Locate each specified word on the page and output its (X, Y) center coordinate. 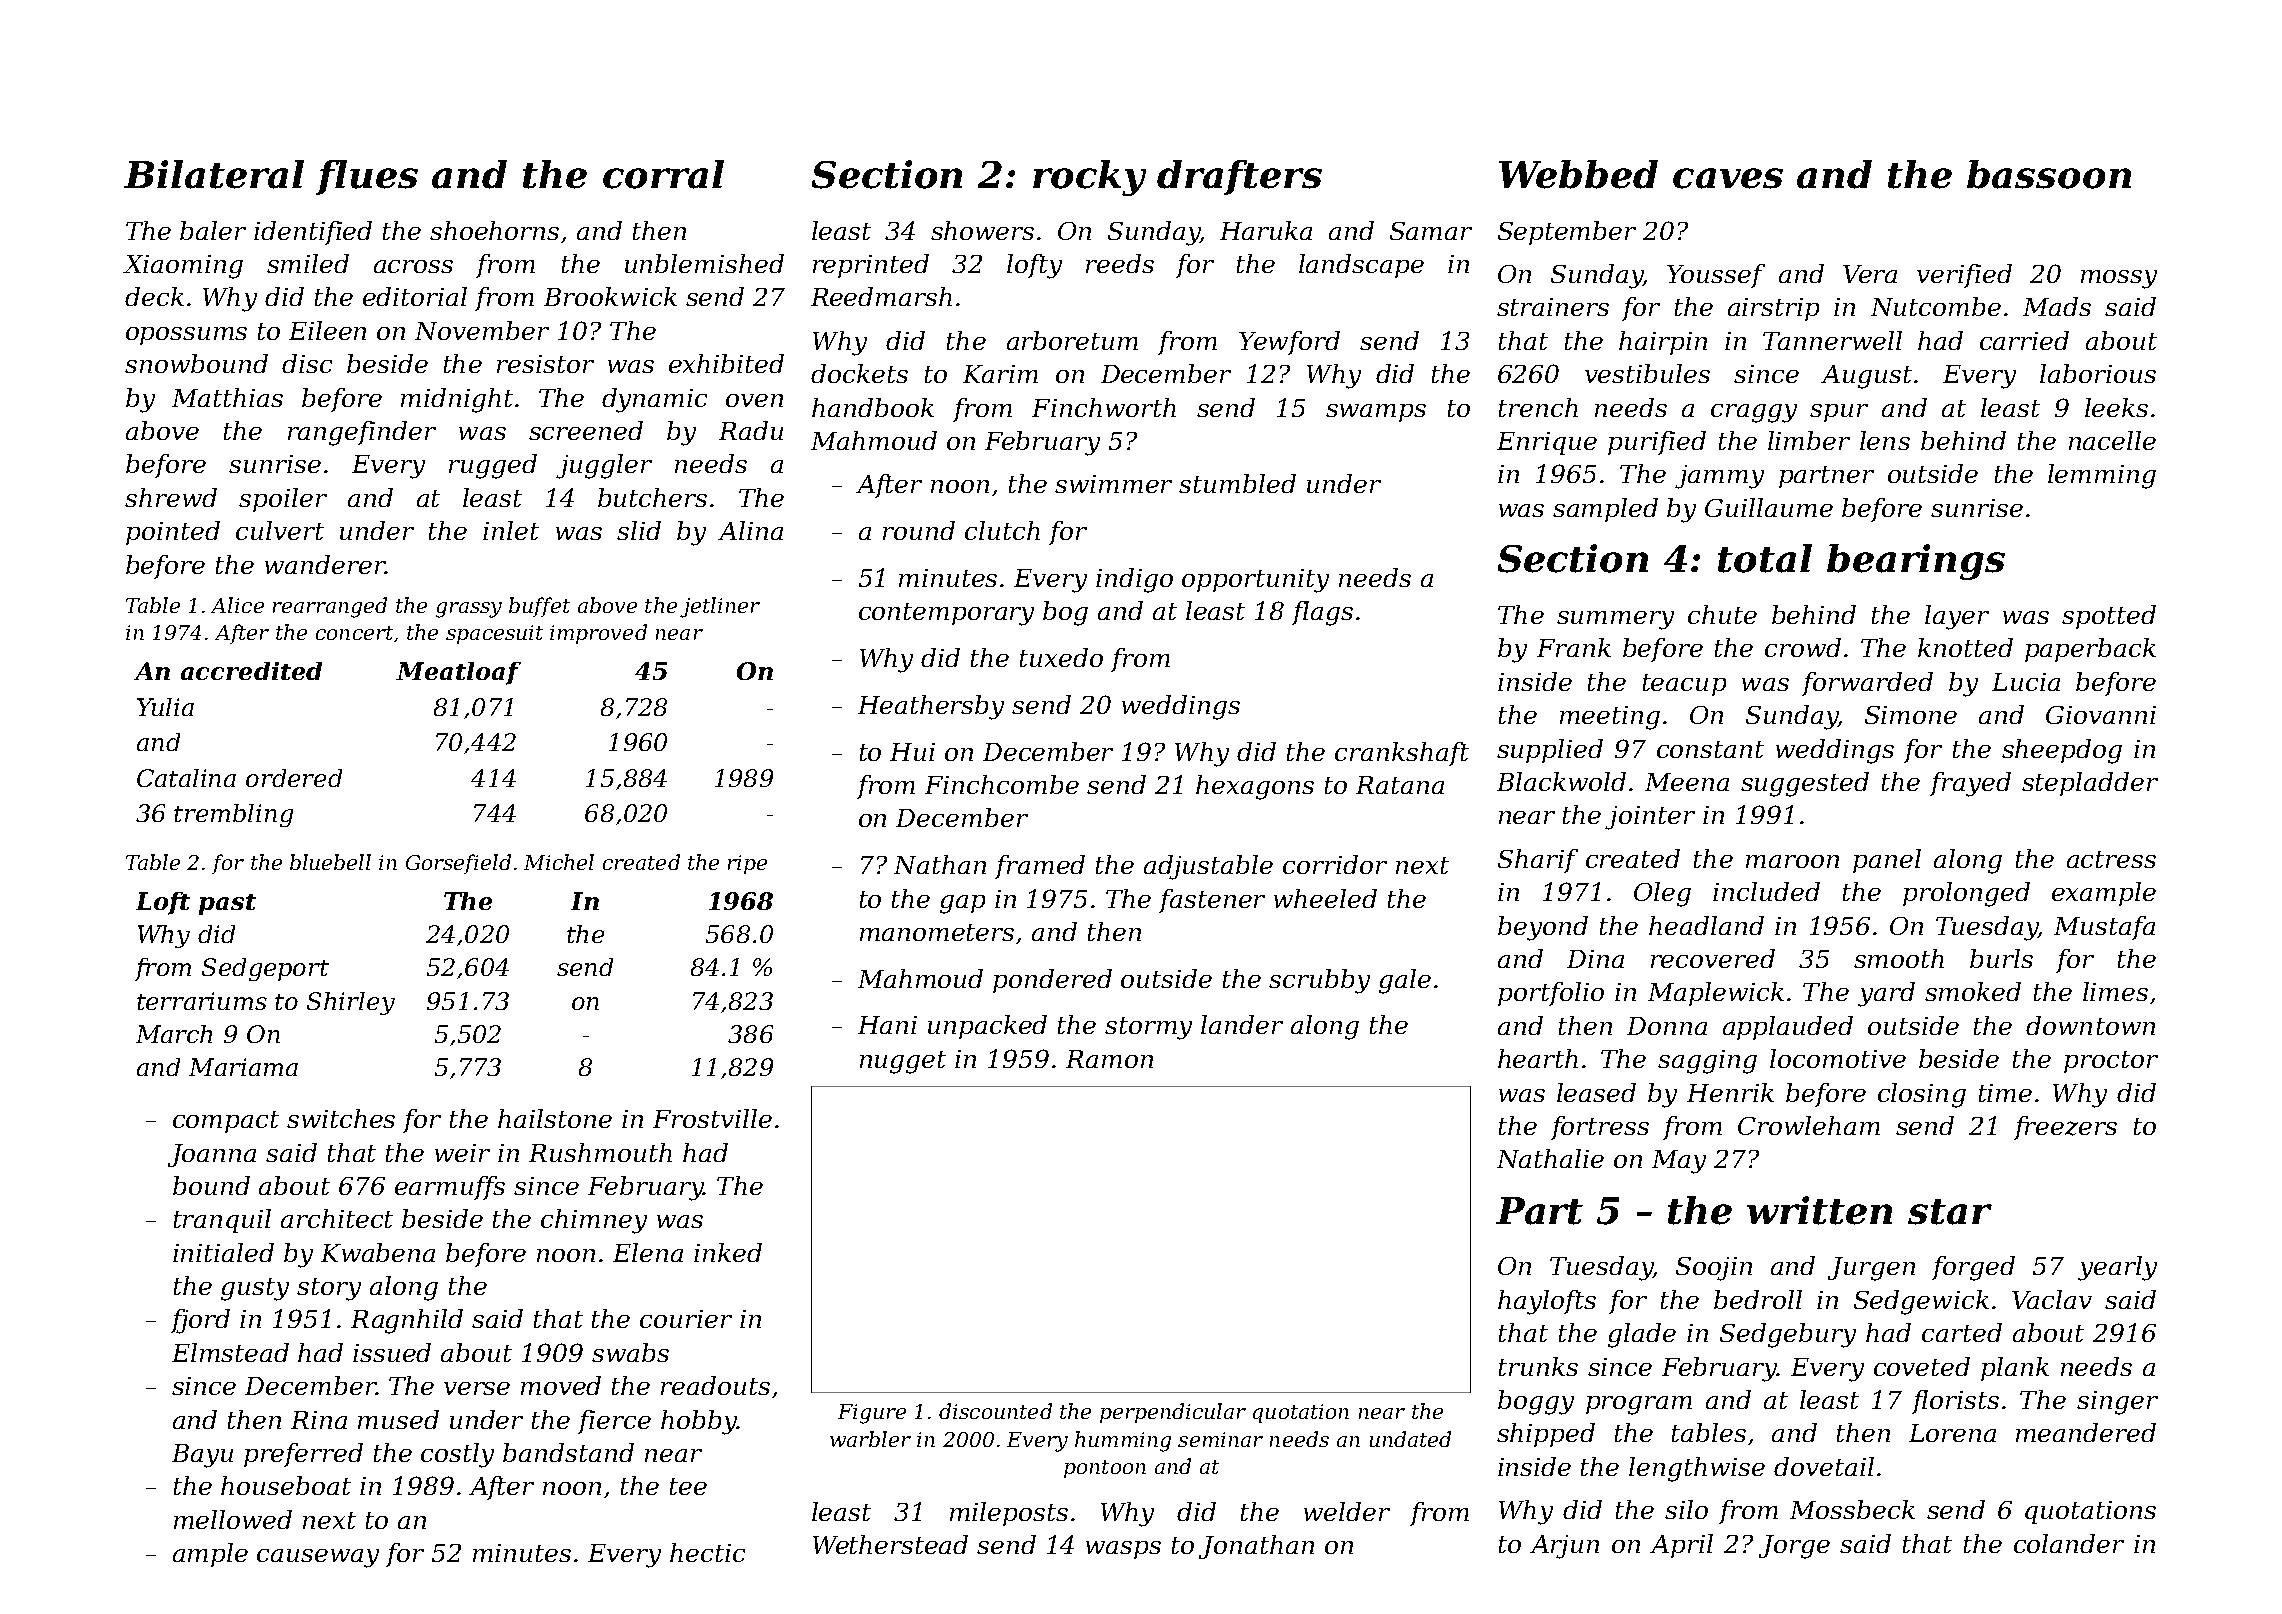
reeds (1120, 263)
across (413, 266)
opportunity (1255, 581)
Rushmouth (600, 1152)
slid (639, 530)
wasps (1123, 1550)
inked (728, 1252)
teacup (1684, 685)
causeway (318, 1558)
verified (1964, 276)
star (1950, 1212)
